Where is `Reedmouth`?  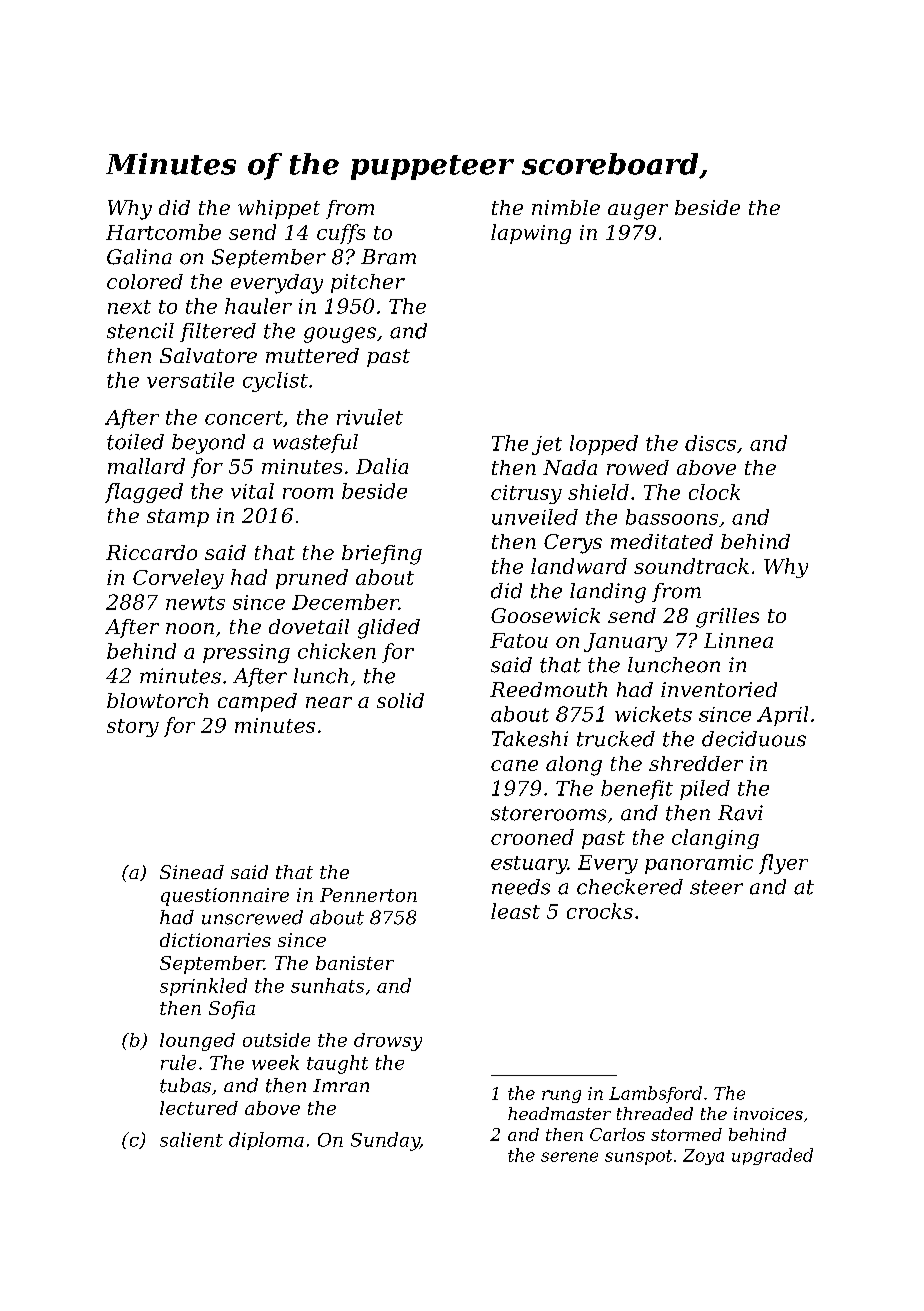 Reedmouth is located at coordinates (548, 689).
